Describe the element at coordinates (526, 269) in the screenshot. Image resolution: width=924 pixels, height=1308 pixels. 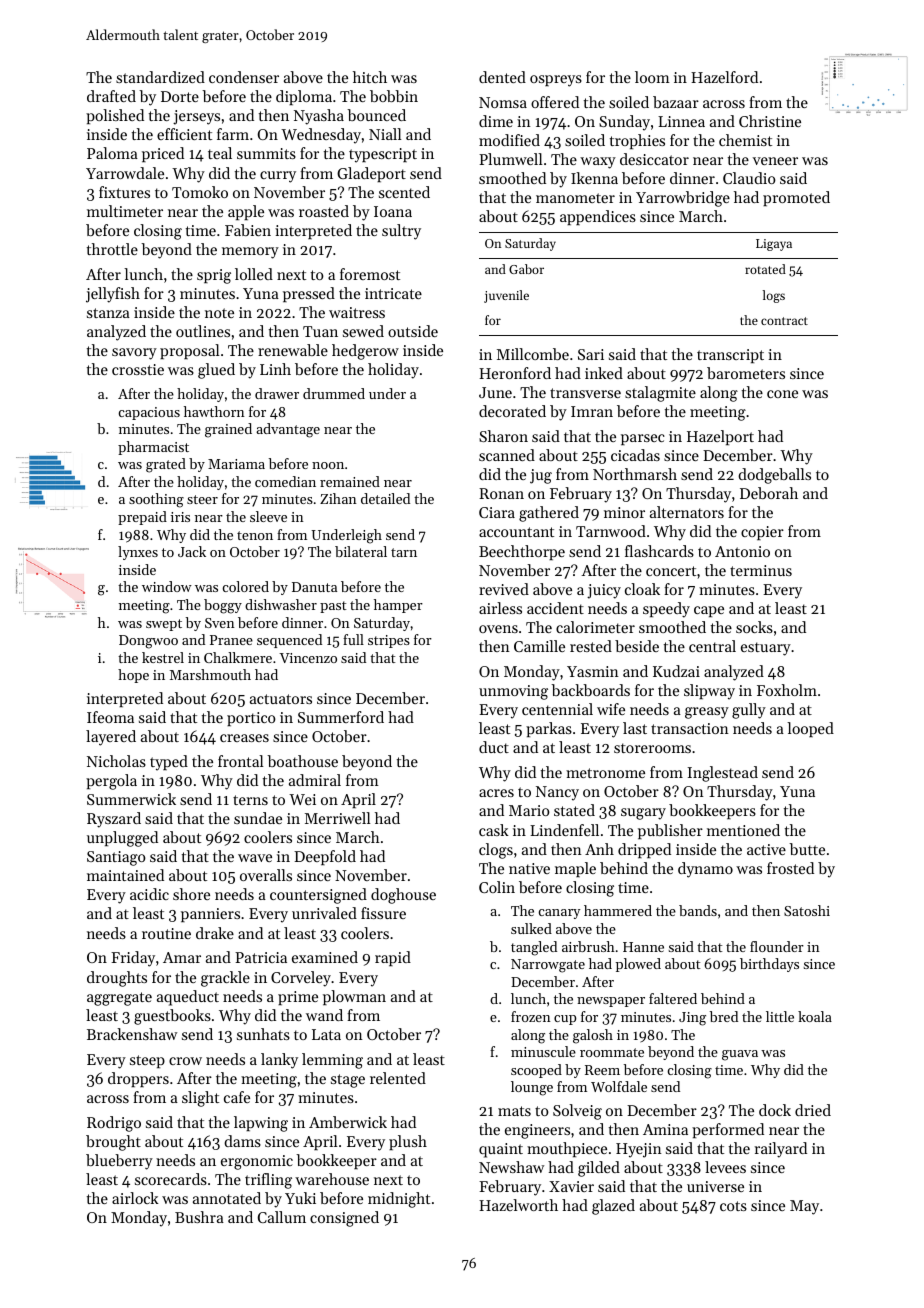
I see `Gabor` at that location.
